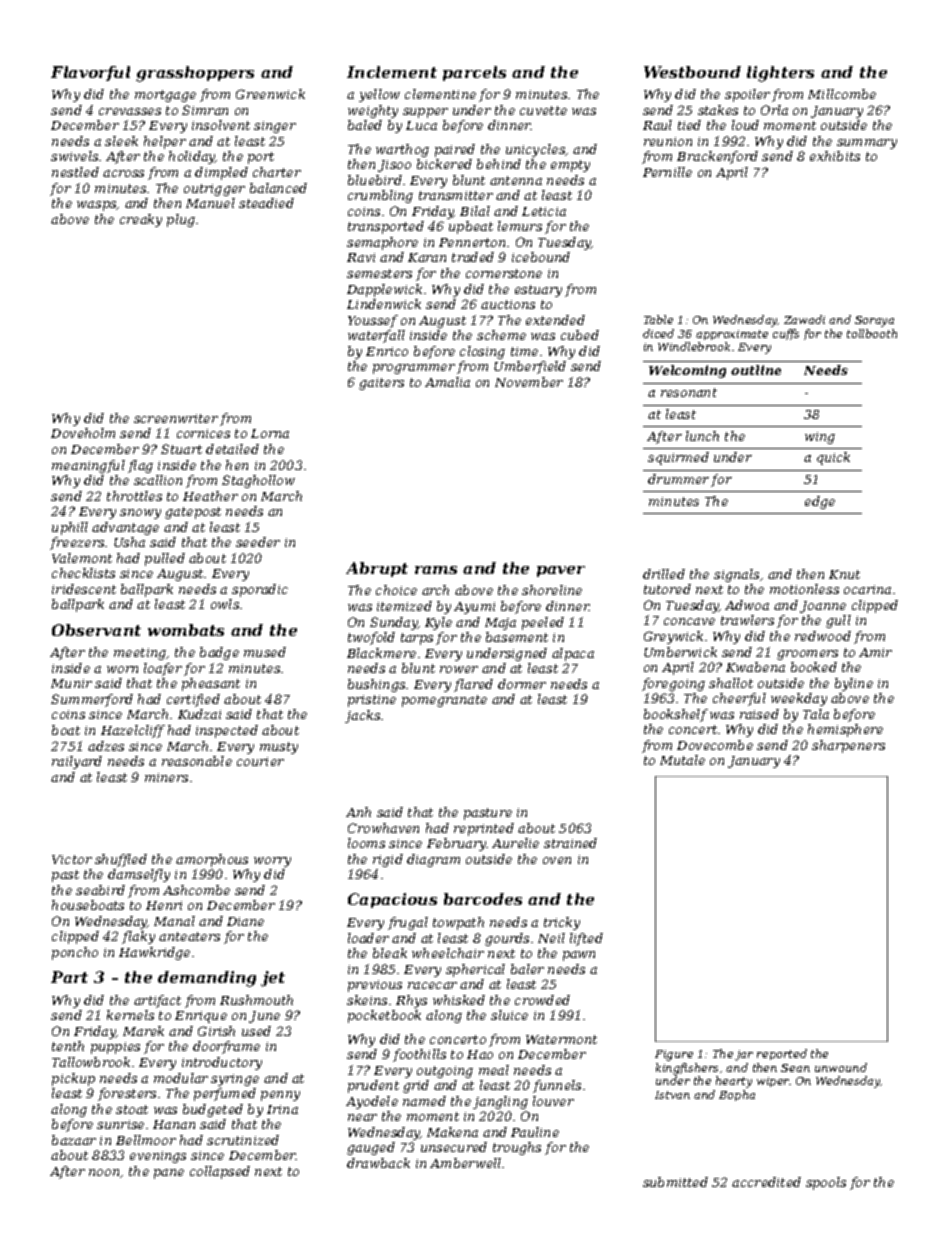  Describe the element at coordinates (692, 72) in the document. I see `Westbound` at that location.
